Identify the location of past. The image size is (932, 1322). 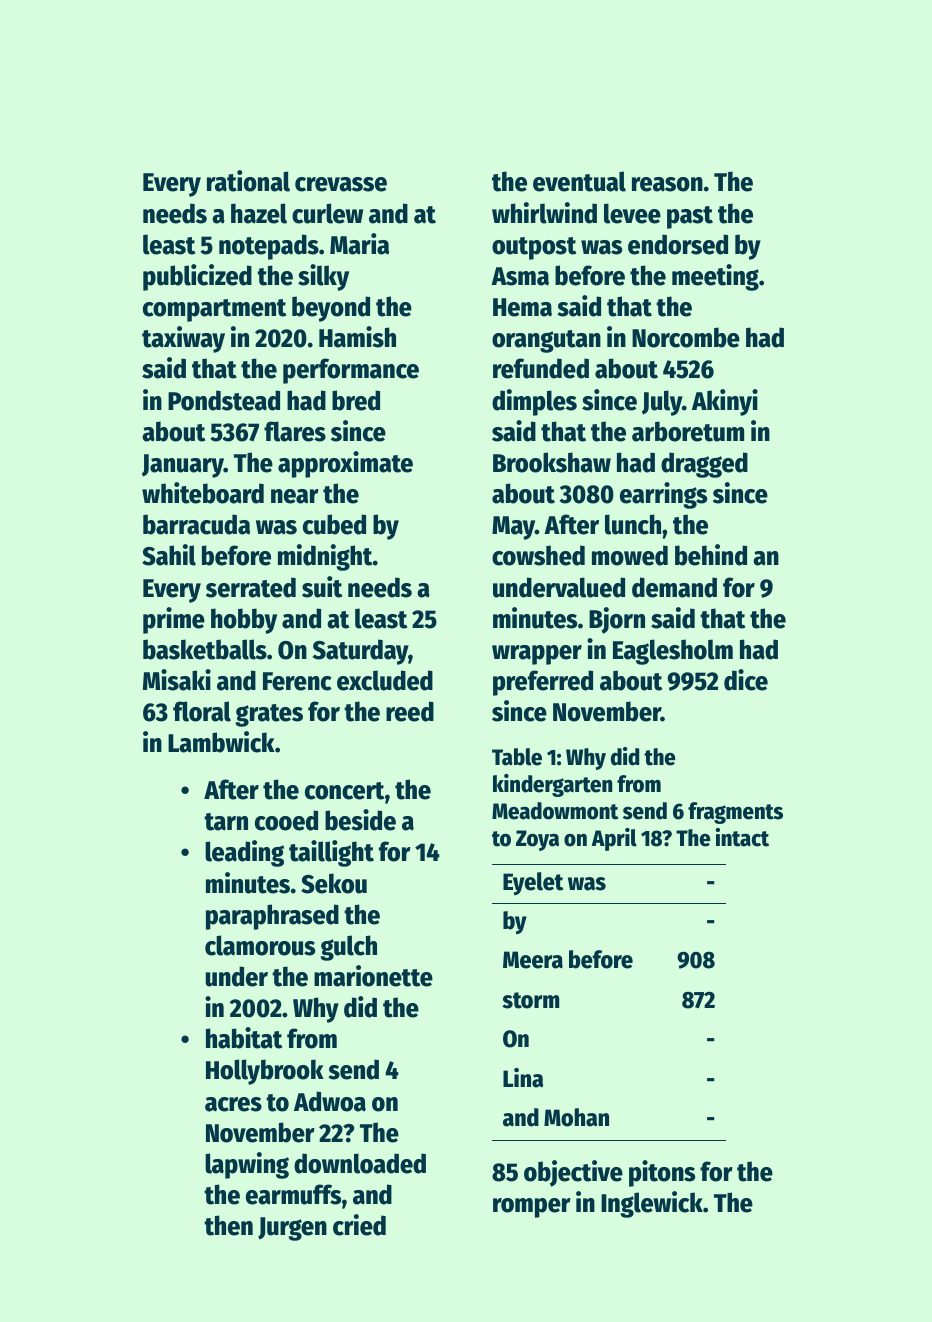
(690, 217).
